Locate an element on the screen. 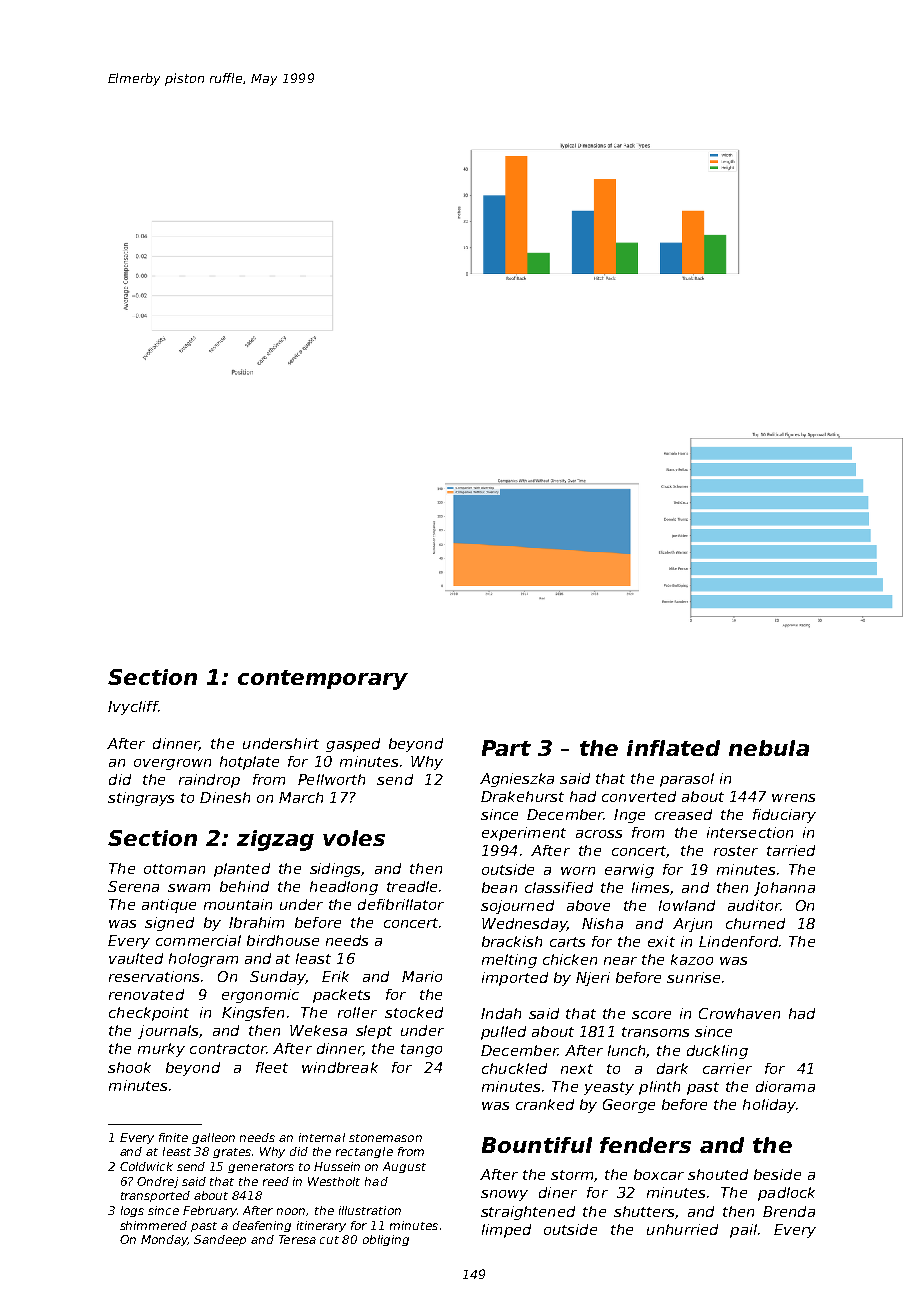 The width and height of the screenshot is (924, 1314). Part is located at coordinates (506, 748).
